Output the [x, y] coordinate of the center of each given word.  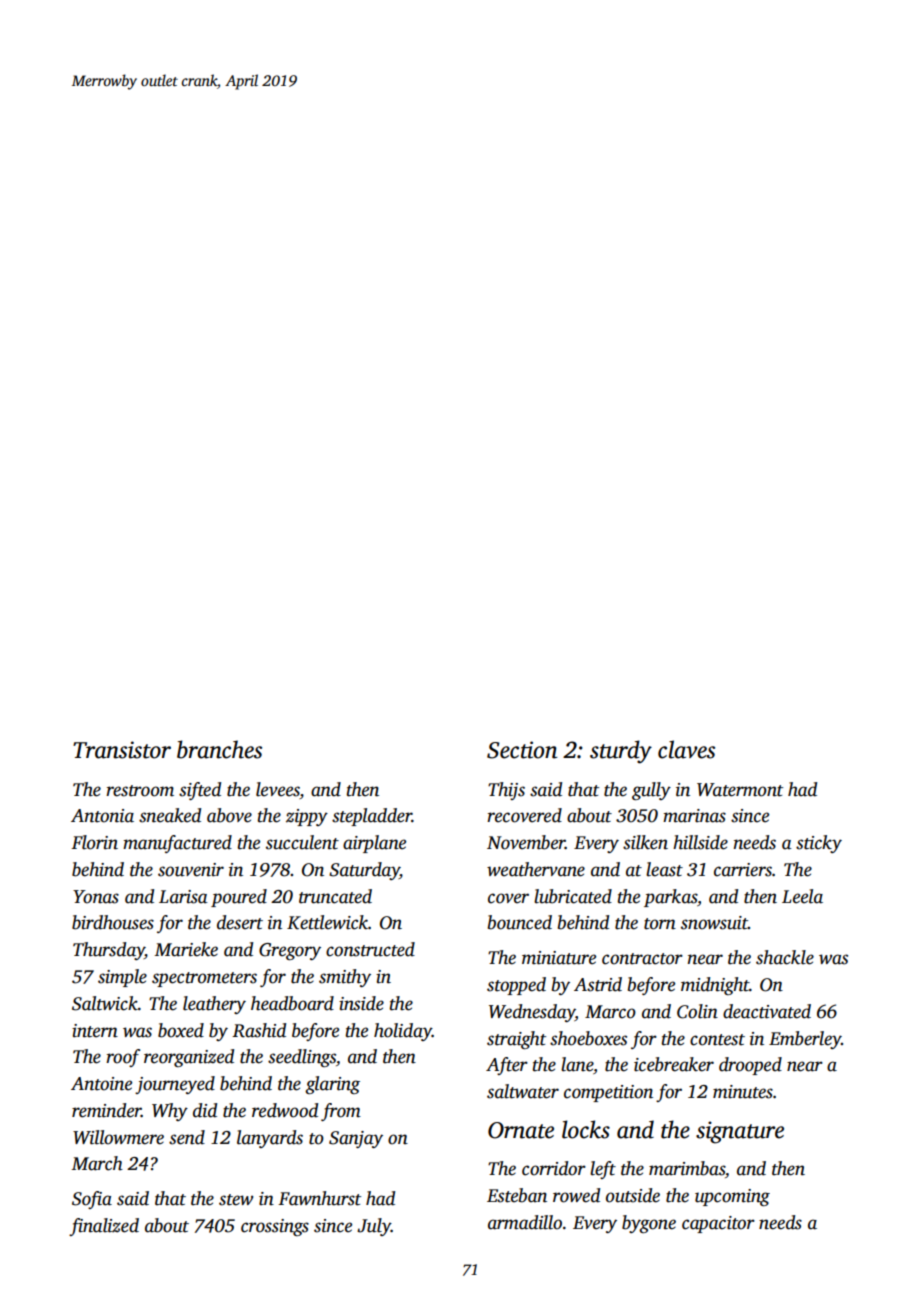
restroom [140, 791]
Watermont [740, 790]
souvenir [191, 870]
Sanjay [356, 1139]
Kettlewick [327, 922]
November [526, 842]
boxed [181, 1030]
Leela [802, 896]
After [507, 1066]
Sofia [92, 1200]
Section [522, 750]
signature [740, 1132]
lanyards [270, 1139]
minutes [743, 1092]
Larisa [183, 897]
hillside [700, 842]
